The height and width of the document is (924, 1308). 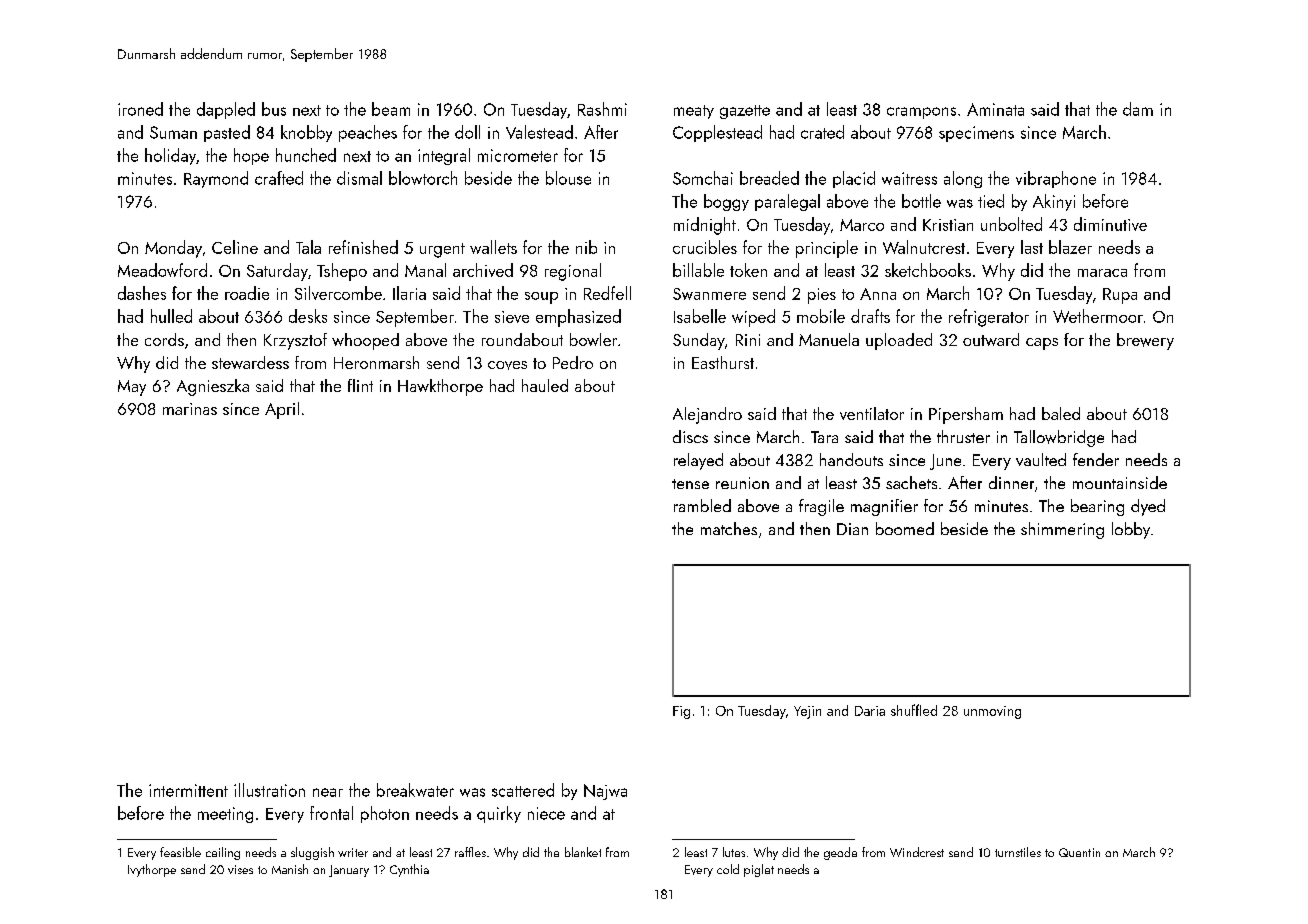 What do you see at coordinates (391, 109) in the document?
I see `beam` at bounding box center [391, 109].
